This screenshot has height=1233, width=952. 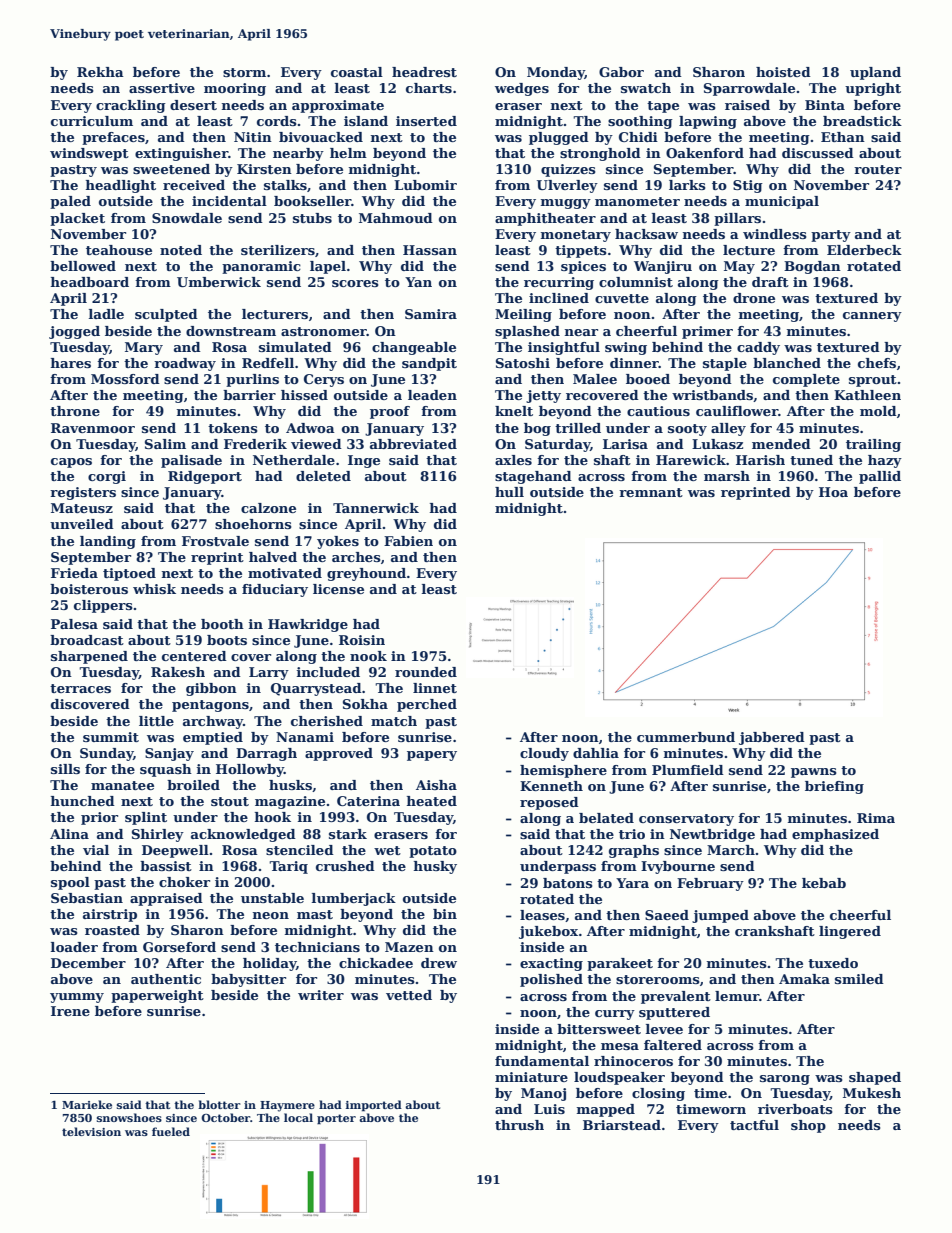 I want to click on fueled, so click(x=171, y=1131).
